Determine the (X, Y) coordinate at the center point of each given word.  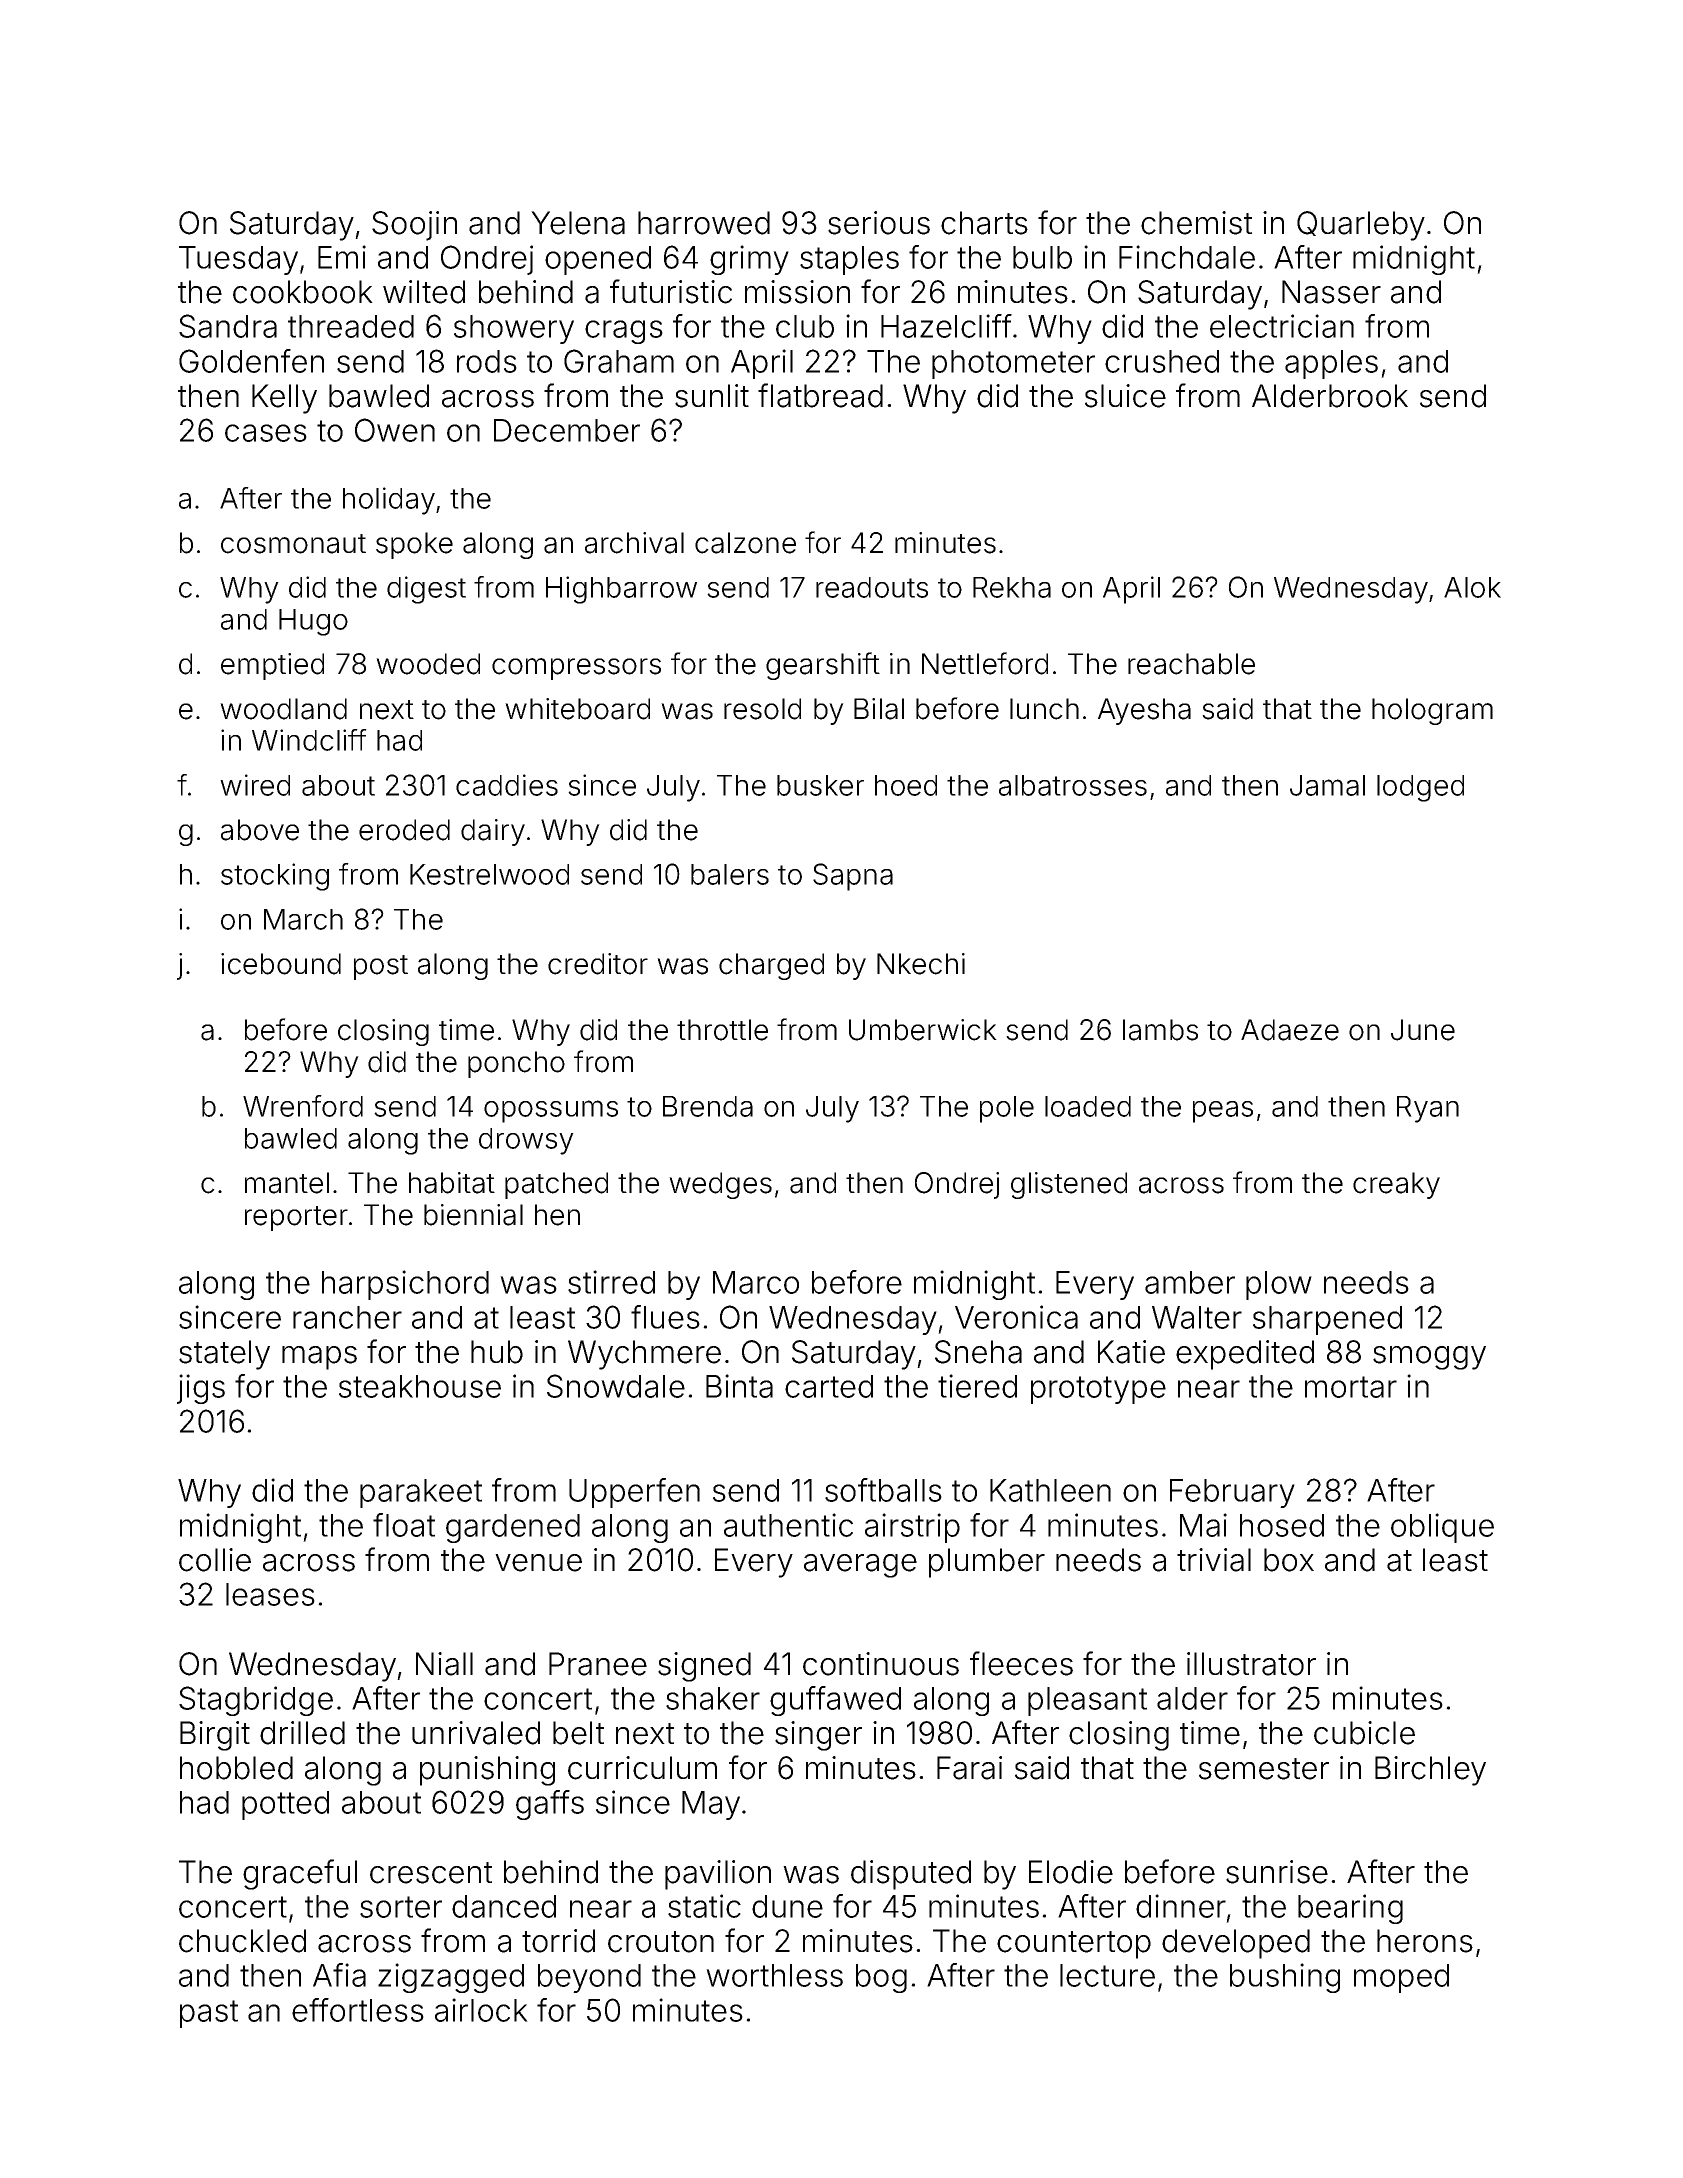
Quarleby (1361, 226)
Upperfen (634, 1493)
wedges (720, 1185)
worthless (774, 1975)
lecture (1107, 1975)
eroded (404, 830)
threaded (351, 326)
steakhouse (420, 1386)
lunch (1044, 709)
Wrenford (303, 1106)
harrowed (704, 223)
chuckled (242, 1941)
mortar (1351, 1387)
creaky (1396, 1185)
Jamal (1327, 785)
